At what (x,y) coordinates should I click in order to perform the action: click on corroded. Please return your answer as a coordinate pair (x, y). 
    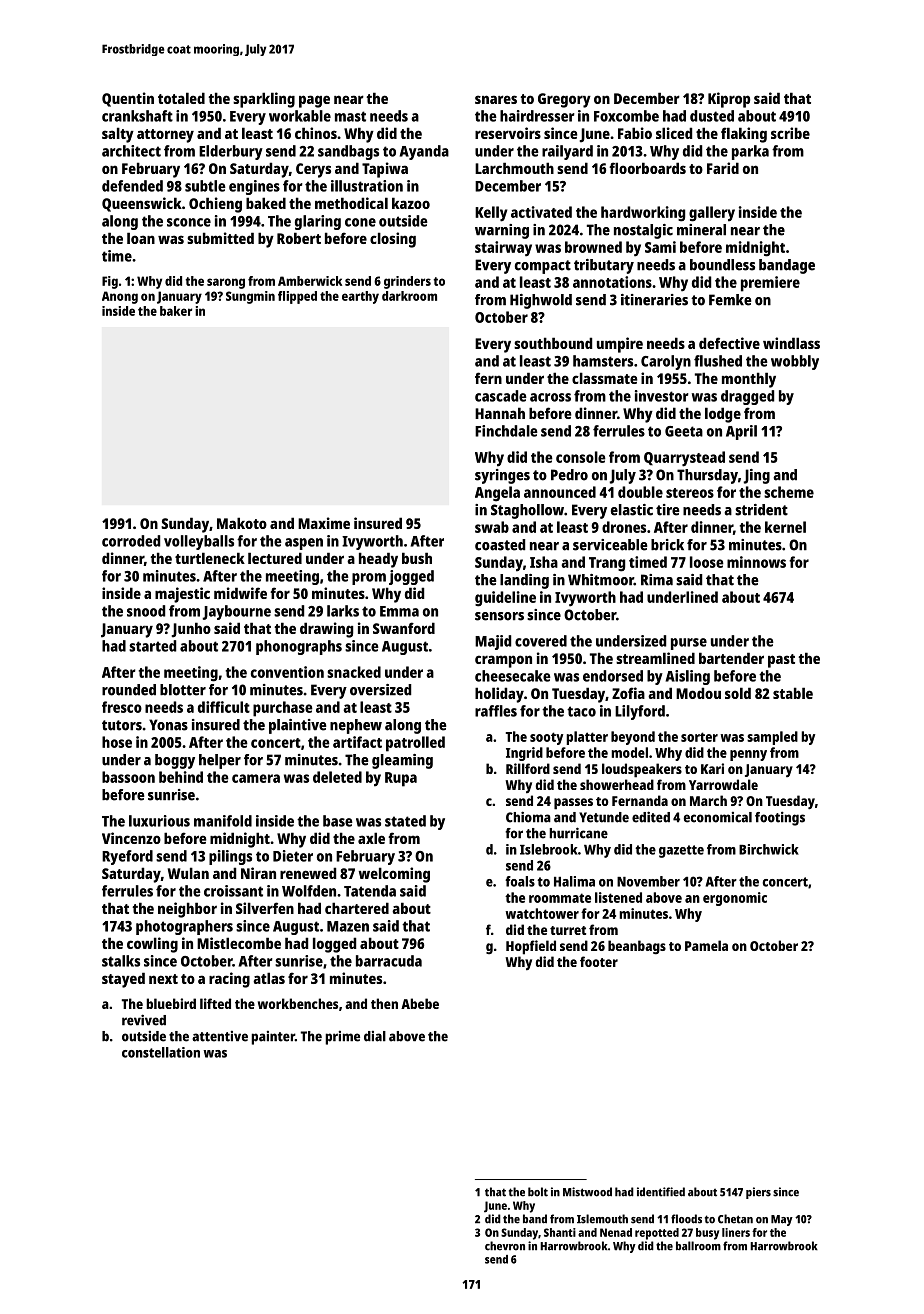
    Looking at the image, I should click on (131, 541).
